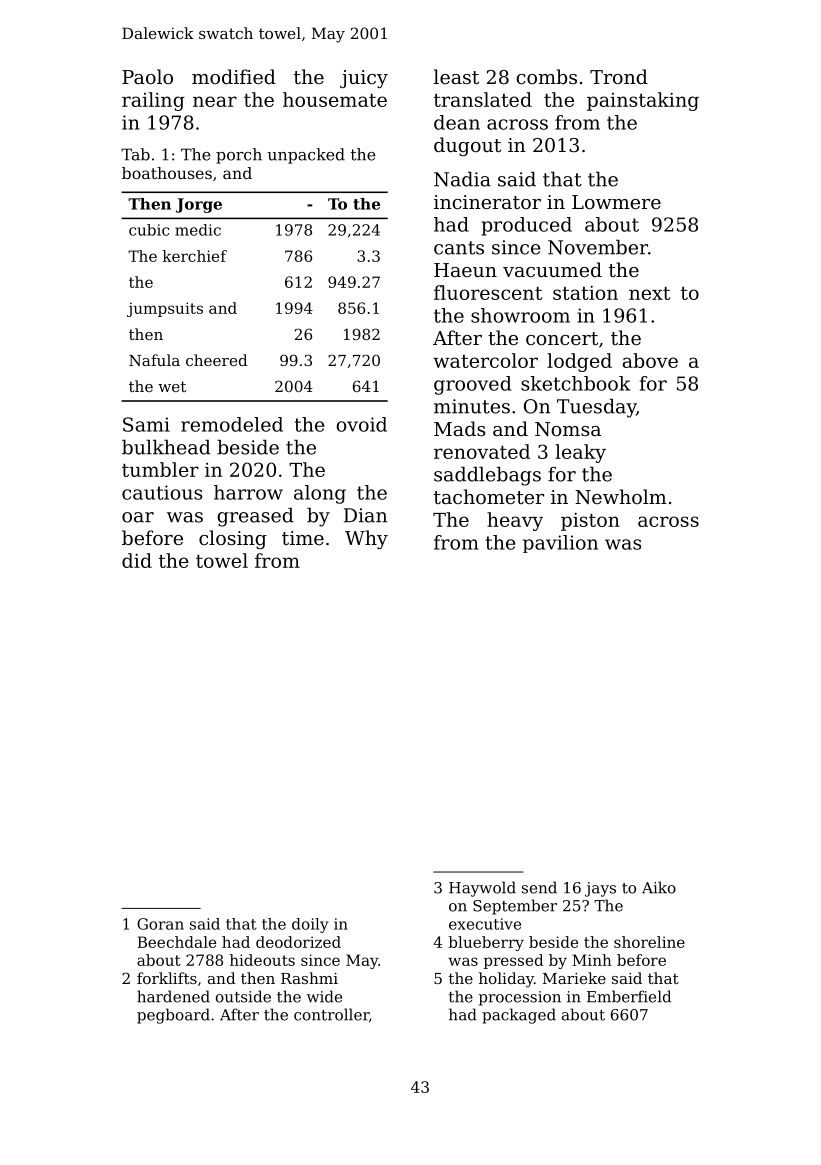 This document has height=1165, width=821. Describe the element at coordinates (619, 76) in the document. I see `Trond` at that location.
